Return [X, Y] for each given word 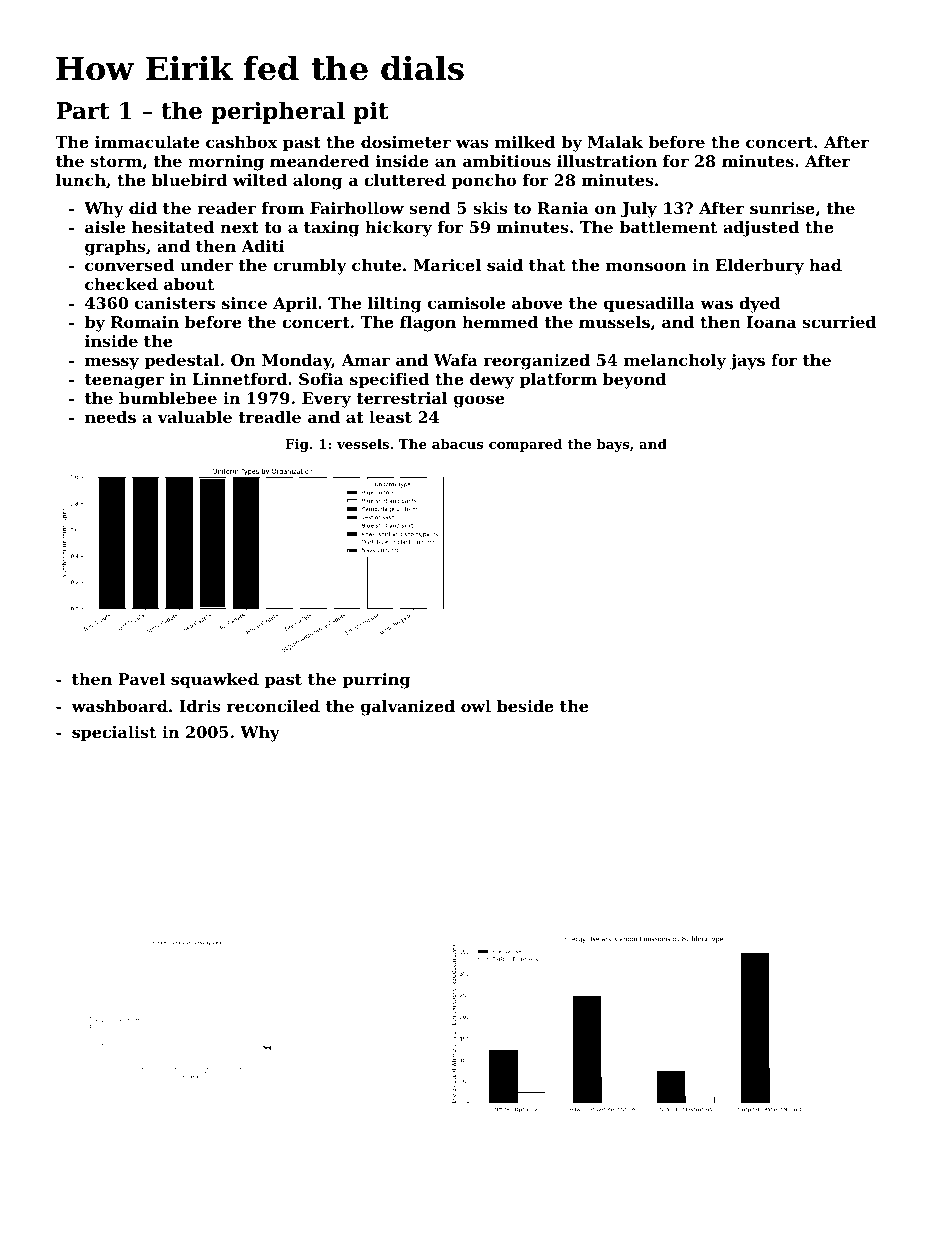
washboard [119, 706]
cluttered [405, 180]
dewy [492, 381]
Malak [615, 142]
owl [476, 706]
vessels [363, 444]
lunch [81, 180]
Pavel [141, 679]
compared [525, 445]
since [244, 303]
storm [116, 161]
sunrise [782, 208]
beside [525, 706]
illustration [607, 161]
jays [747, 362]
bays [613, 445]
